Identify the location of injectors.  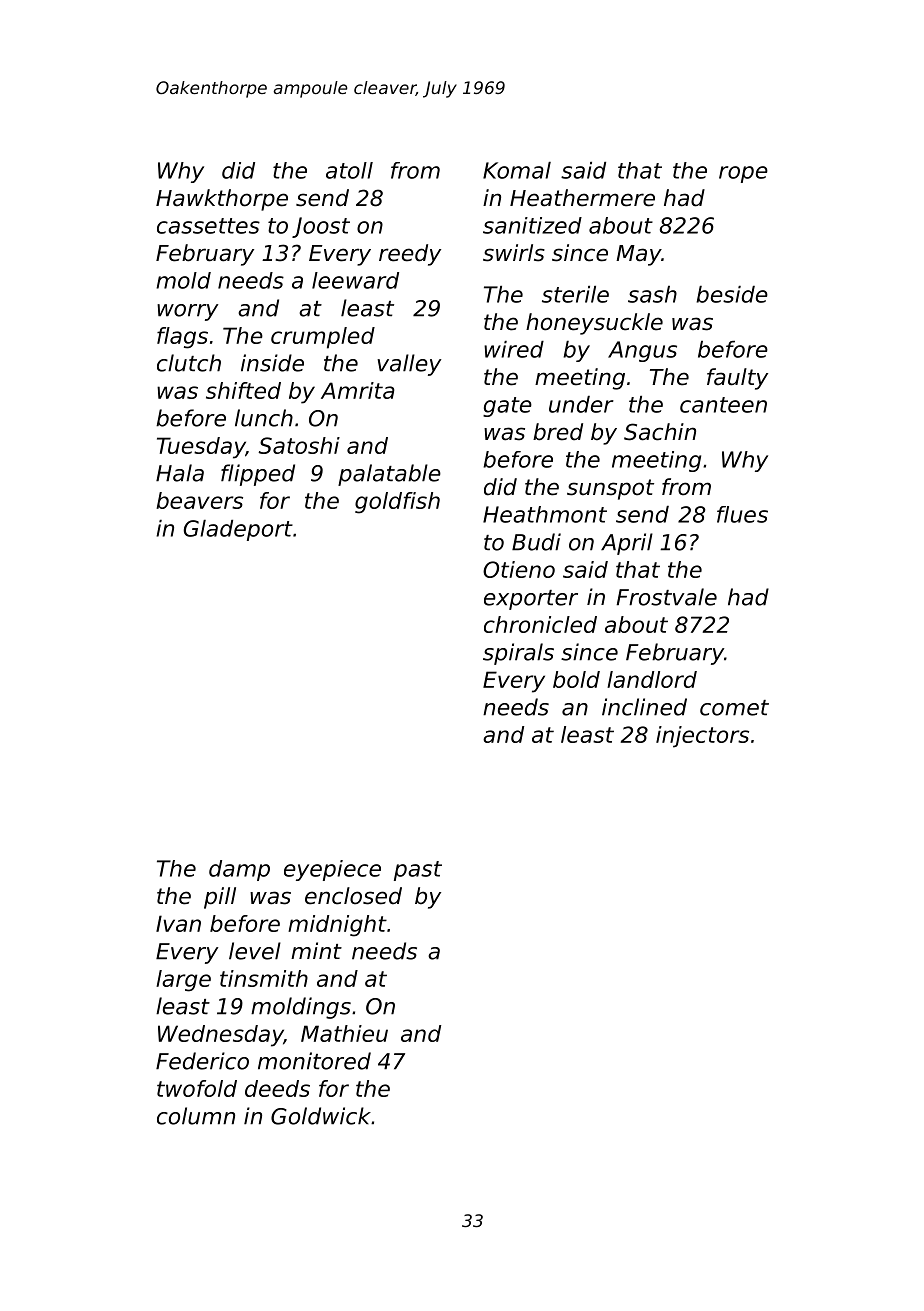
(702, 737).
